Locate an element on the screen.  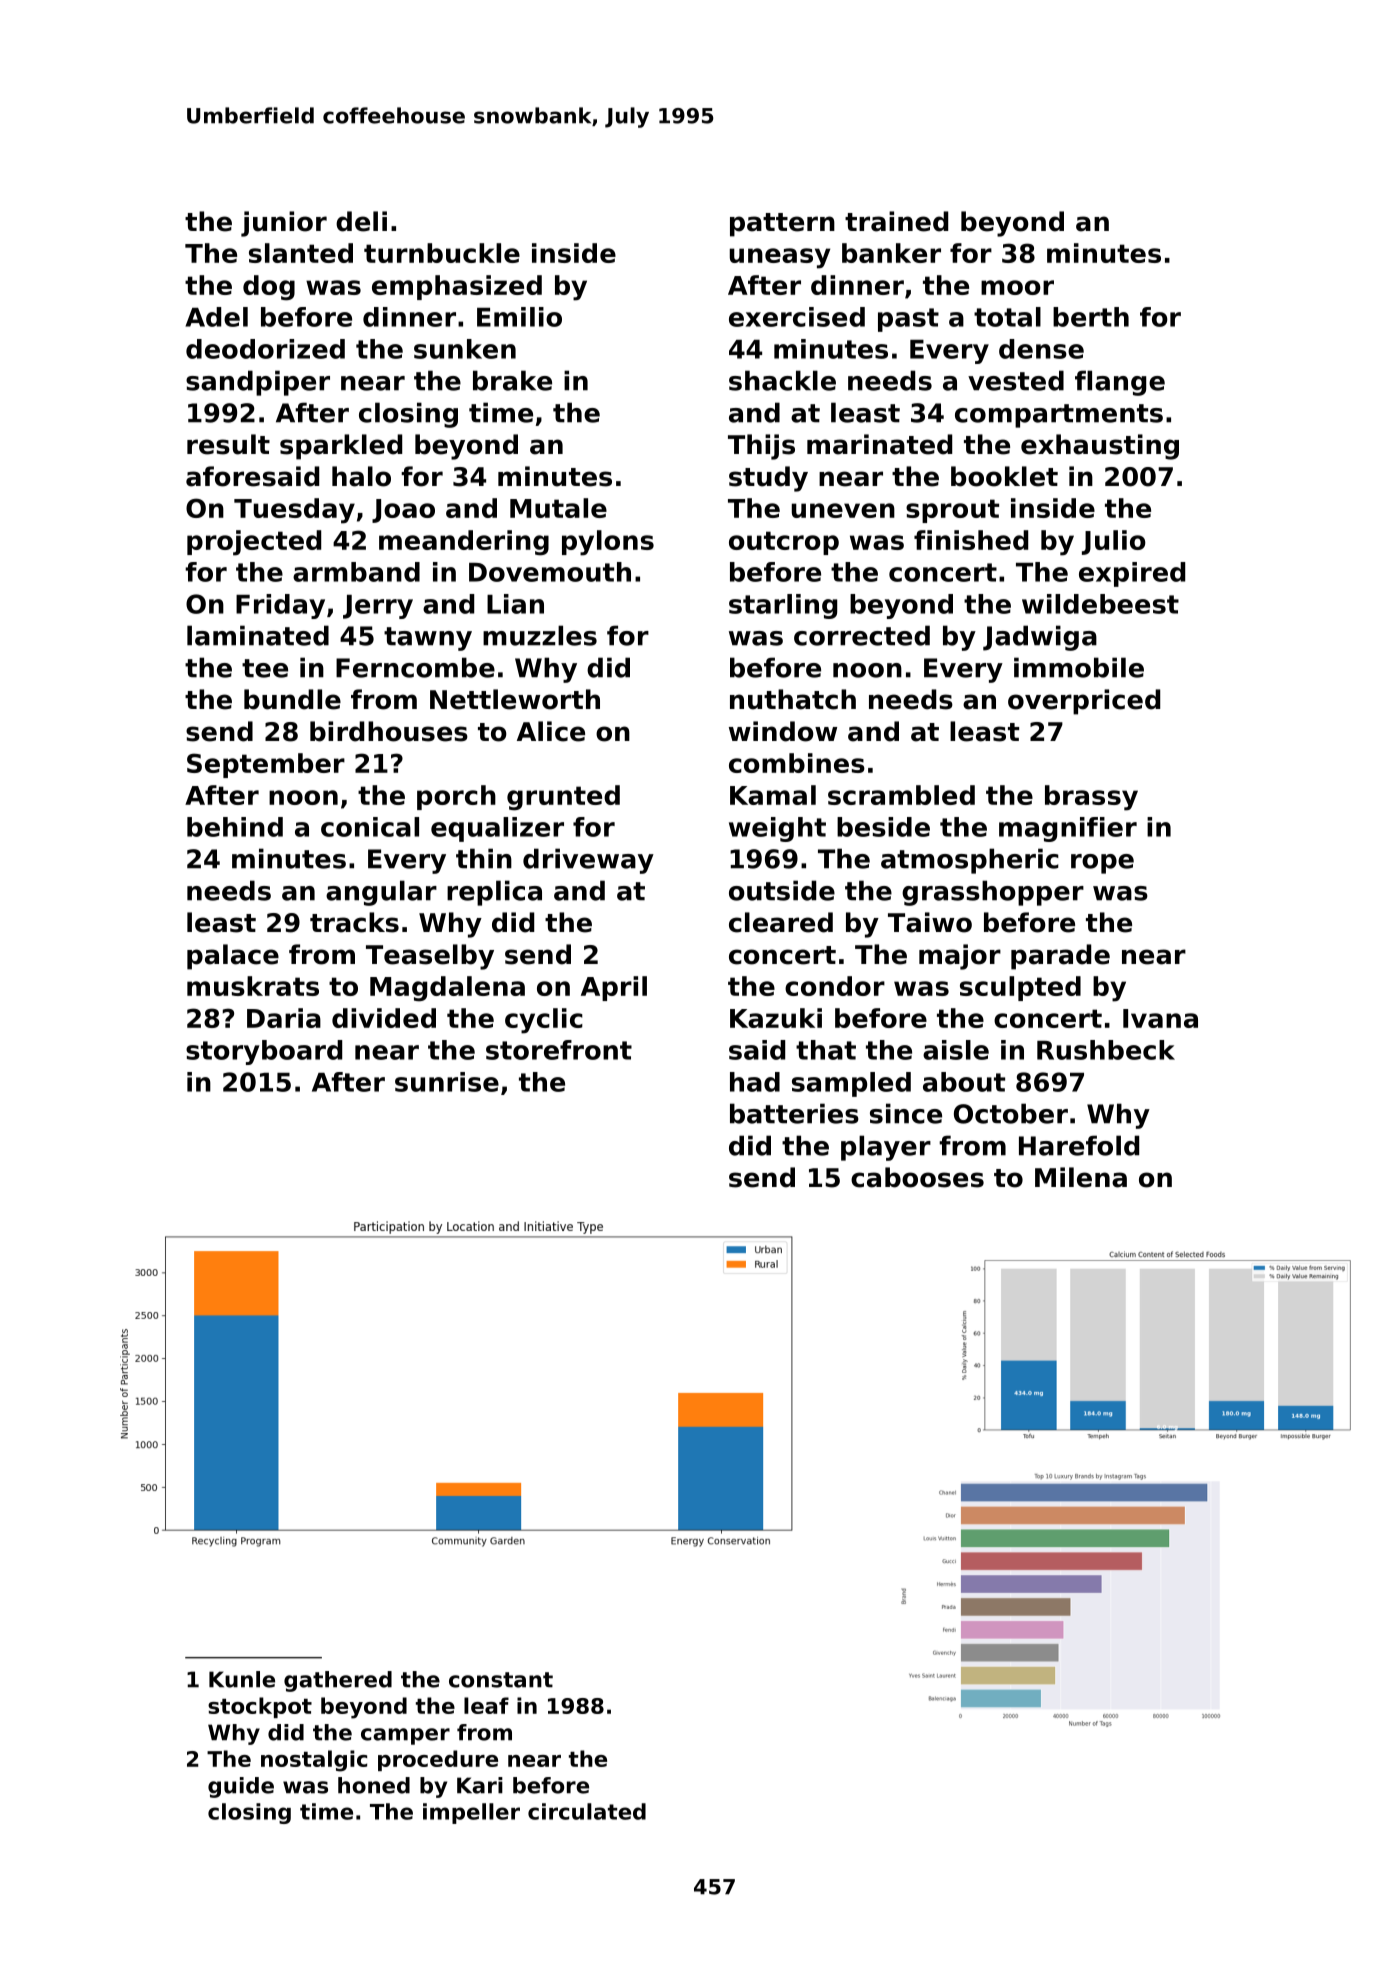
guide is located at coordinates (241, 1787).
